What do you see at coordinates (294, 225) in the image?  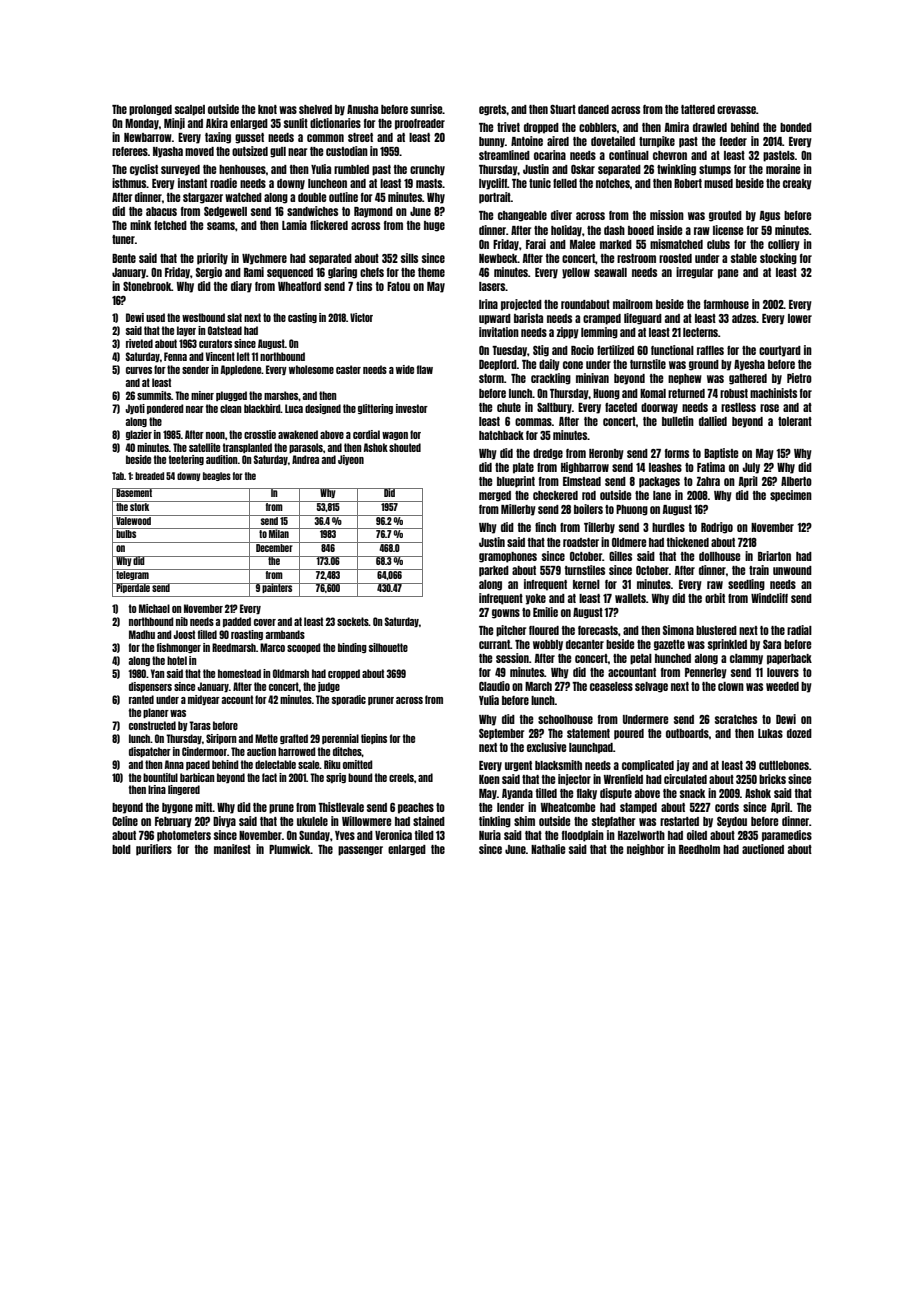 I see `Lamia` at bounding box center [294, 225].
